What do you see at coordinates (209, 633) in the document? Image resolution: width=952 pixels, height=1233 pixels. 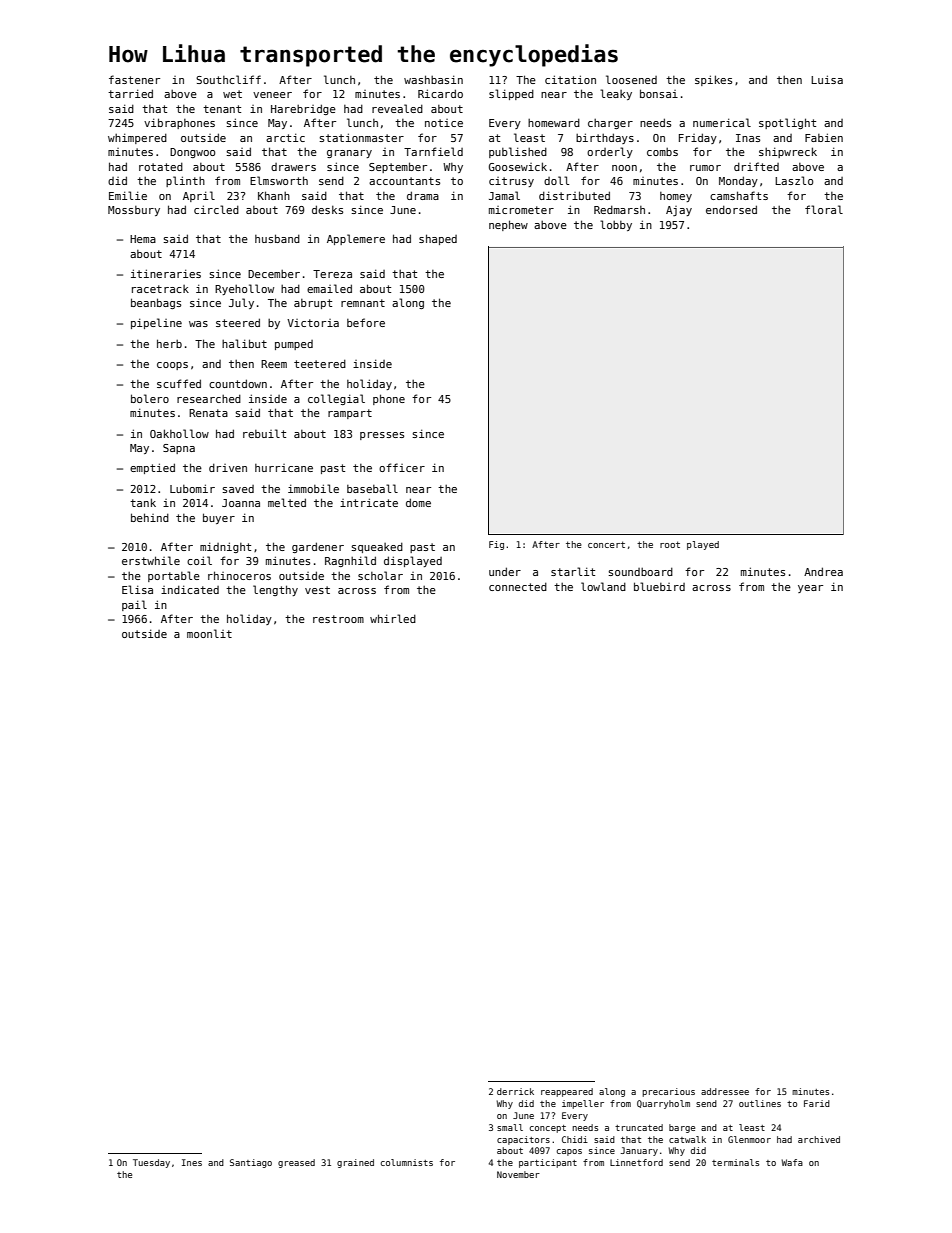 I see `moonlit` at bounding box center [209, 633].
